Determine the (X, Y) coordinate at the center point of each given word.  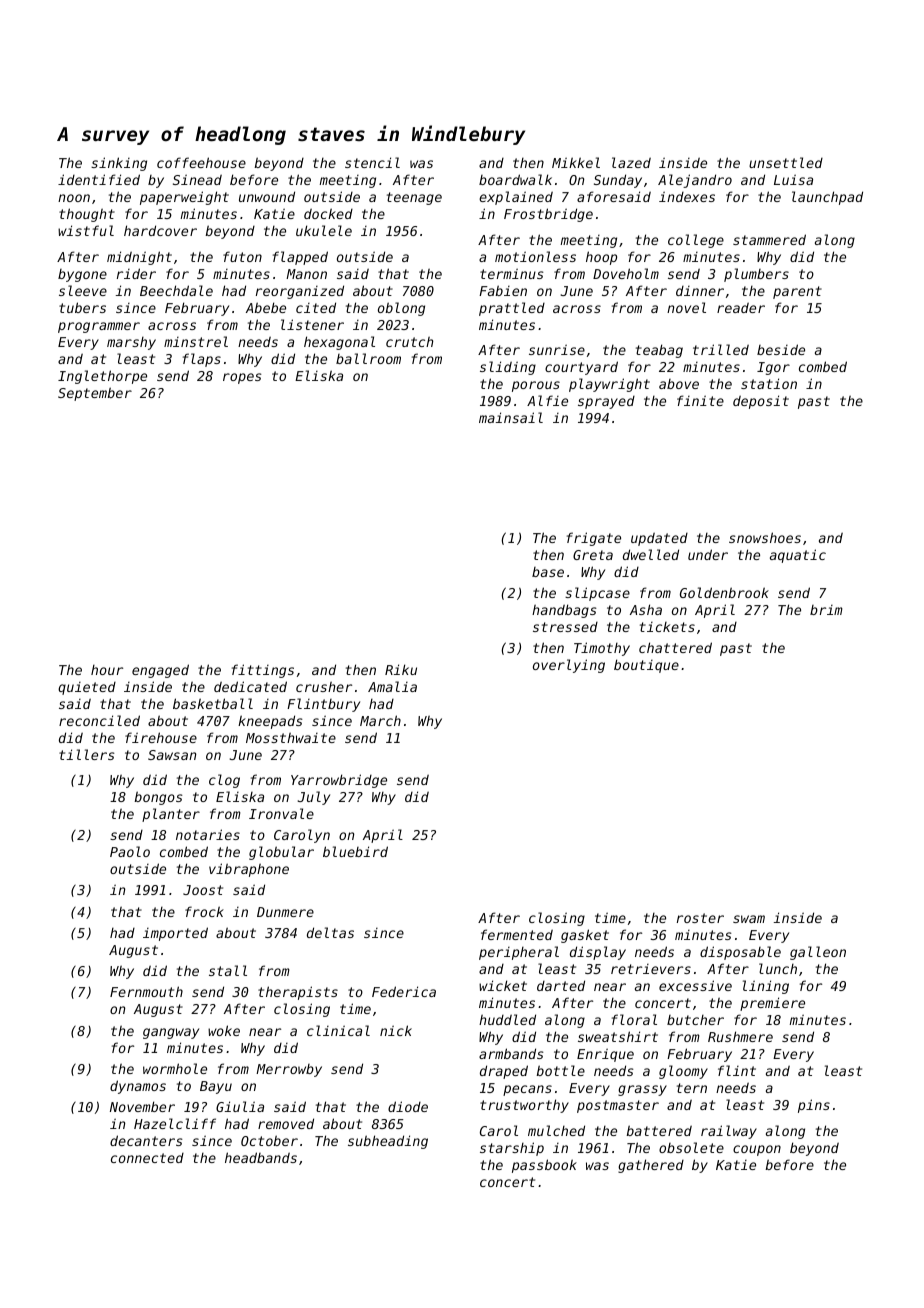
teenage (414, 198)
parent (797, 292)
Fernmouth (146, 991)
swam (749, 919)
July (314, 798)
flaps (202, 360)
